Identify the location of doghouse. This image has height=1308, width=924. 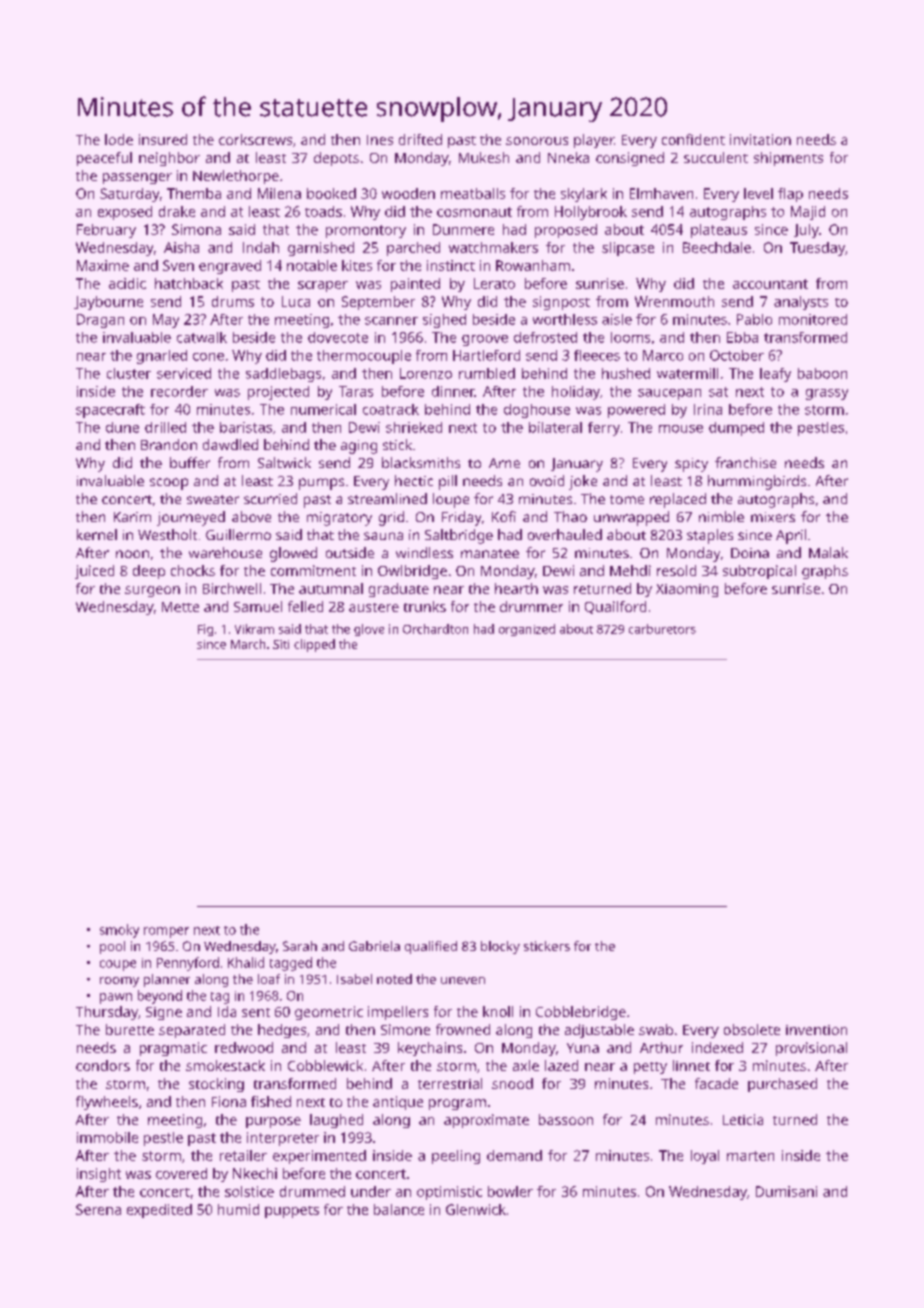
(537, 411).
